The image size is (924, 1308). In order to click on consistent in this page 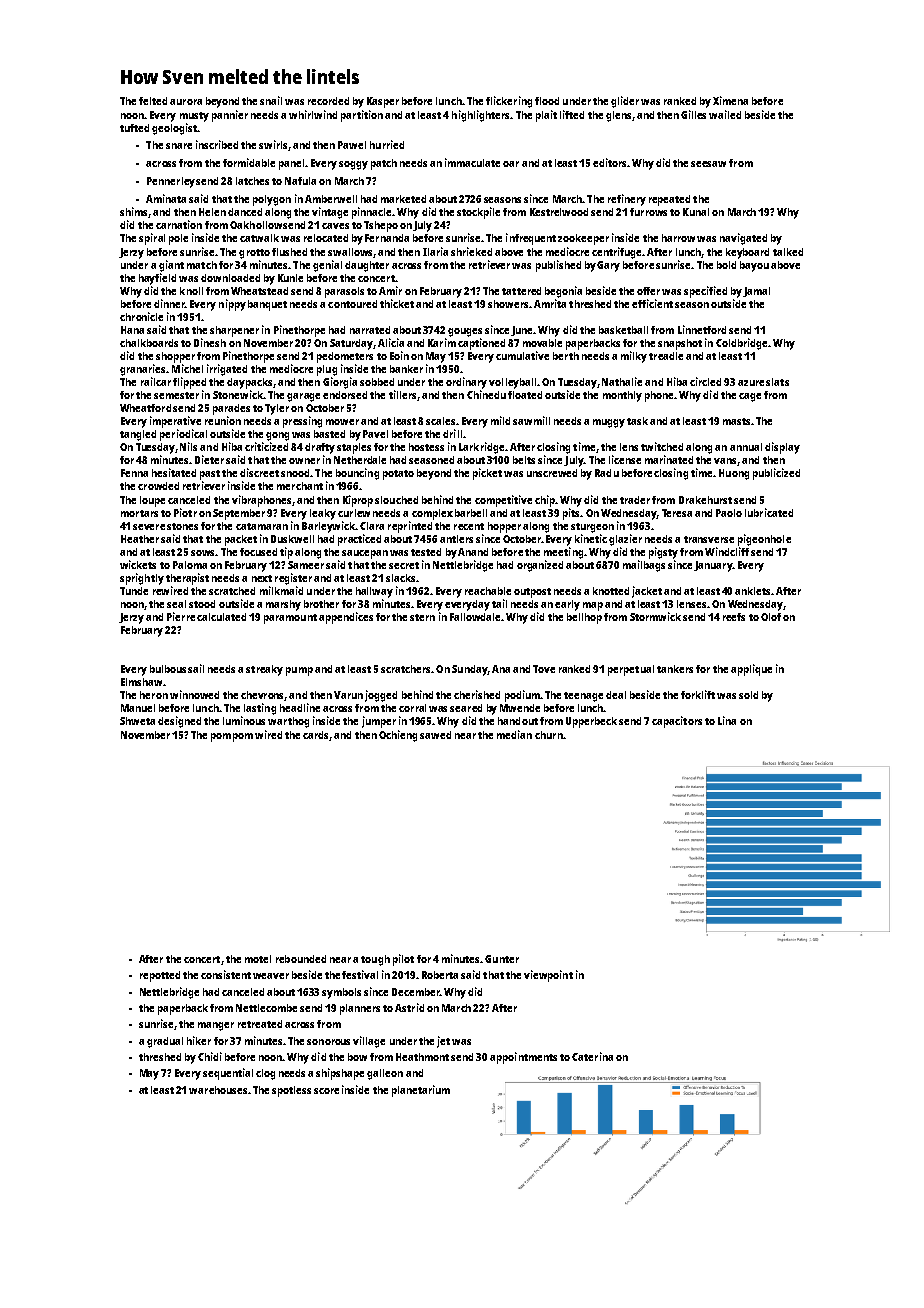, I will do `click(226, 974)`.
